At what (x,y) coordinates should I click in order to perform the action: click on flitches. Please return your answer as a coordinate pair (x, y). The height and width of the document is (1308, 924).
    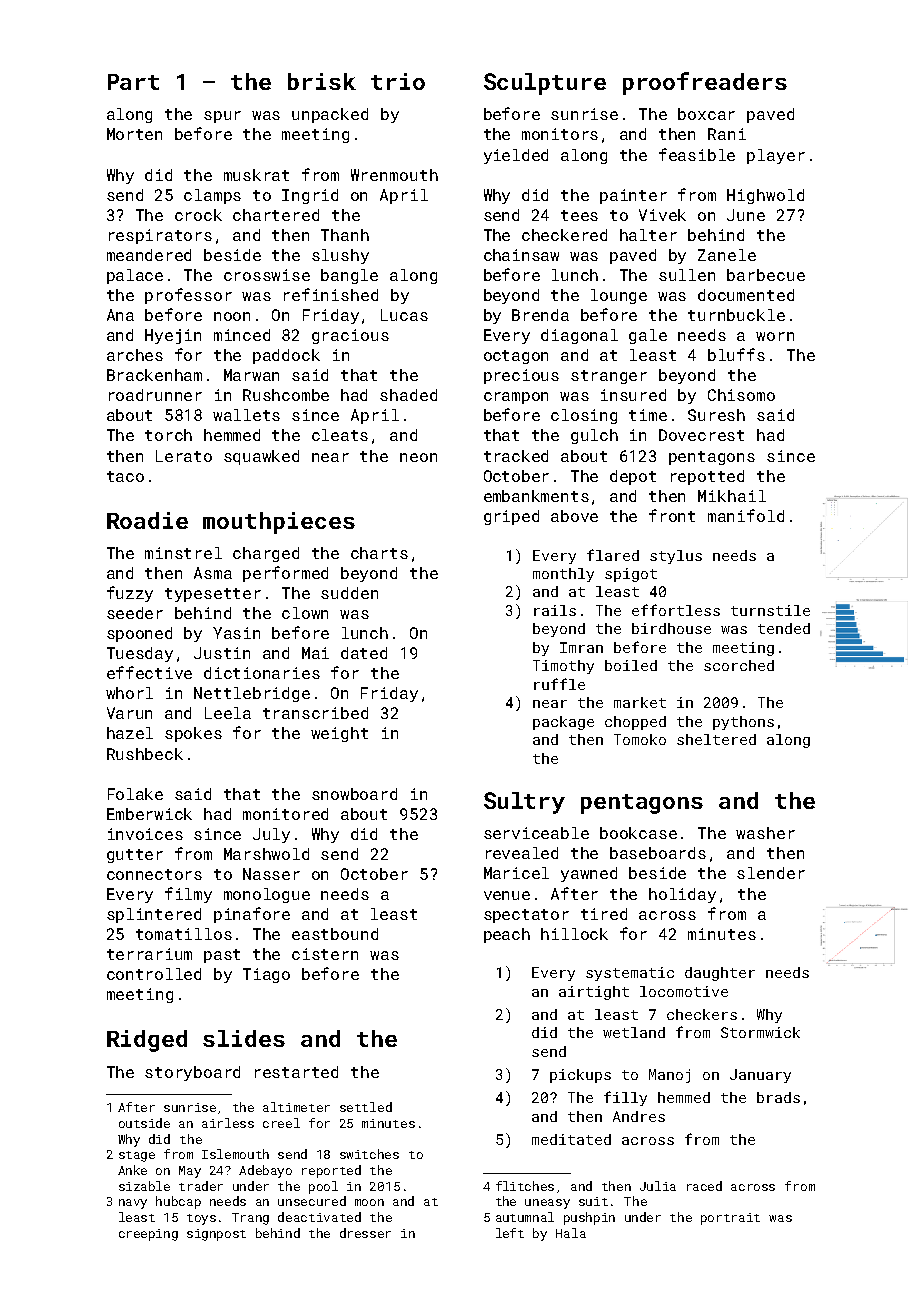
    Looking at the image, I should click on (525, 1186).
